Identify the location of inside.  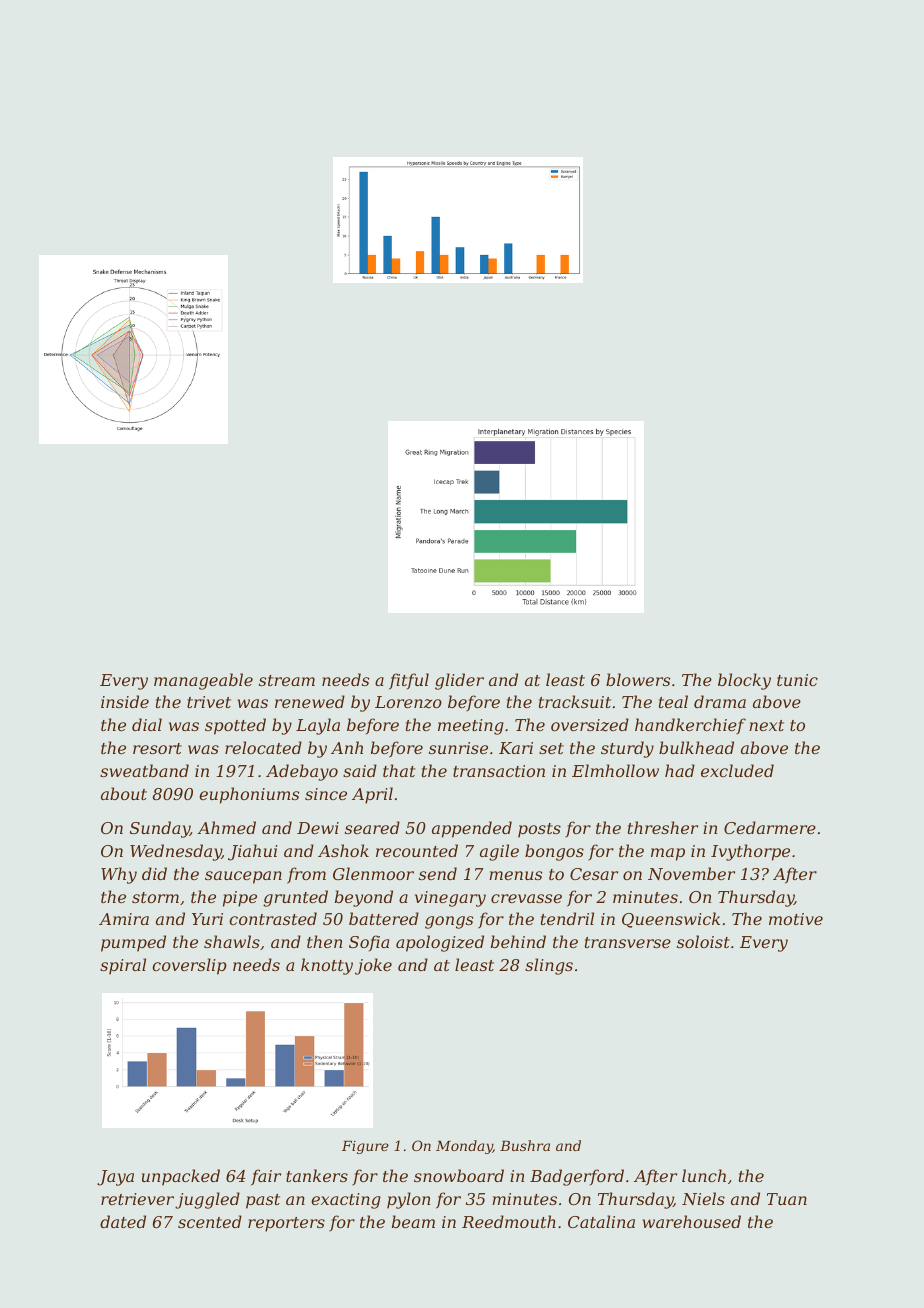
(125, 701).
